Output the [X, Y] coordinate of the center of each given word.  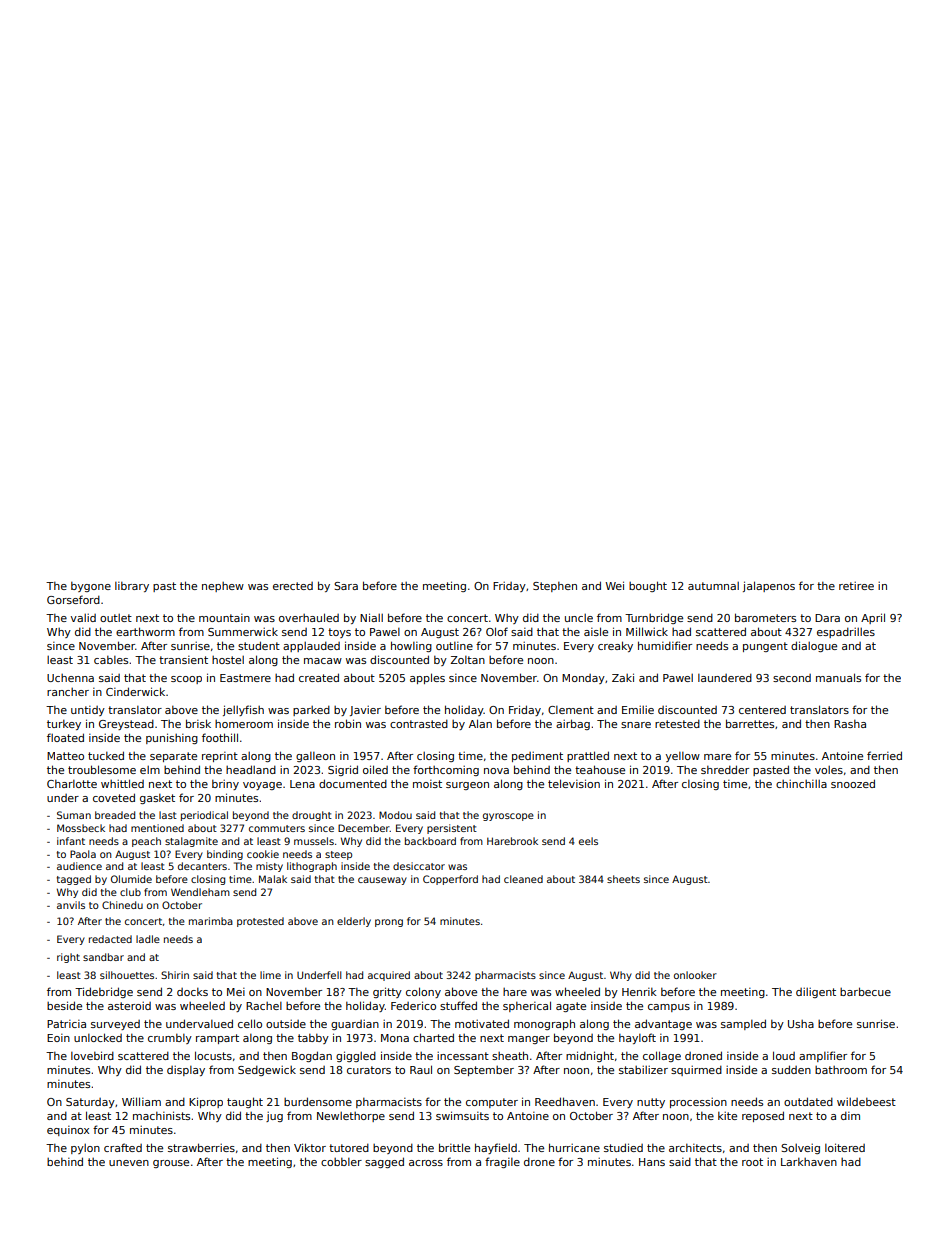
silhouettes [127, 975]
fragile [502, 1162]
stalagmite [191, 842]
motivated [482, 1023]
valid [83, 618]
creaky [615, 646]
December [364, 828]
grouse [171, 1164]
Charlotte [72, 783]
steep [338, 855]
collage [662, 1056]
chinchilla [801, 784]
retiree [856, 586]
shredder [725, 769]
